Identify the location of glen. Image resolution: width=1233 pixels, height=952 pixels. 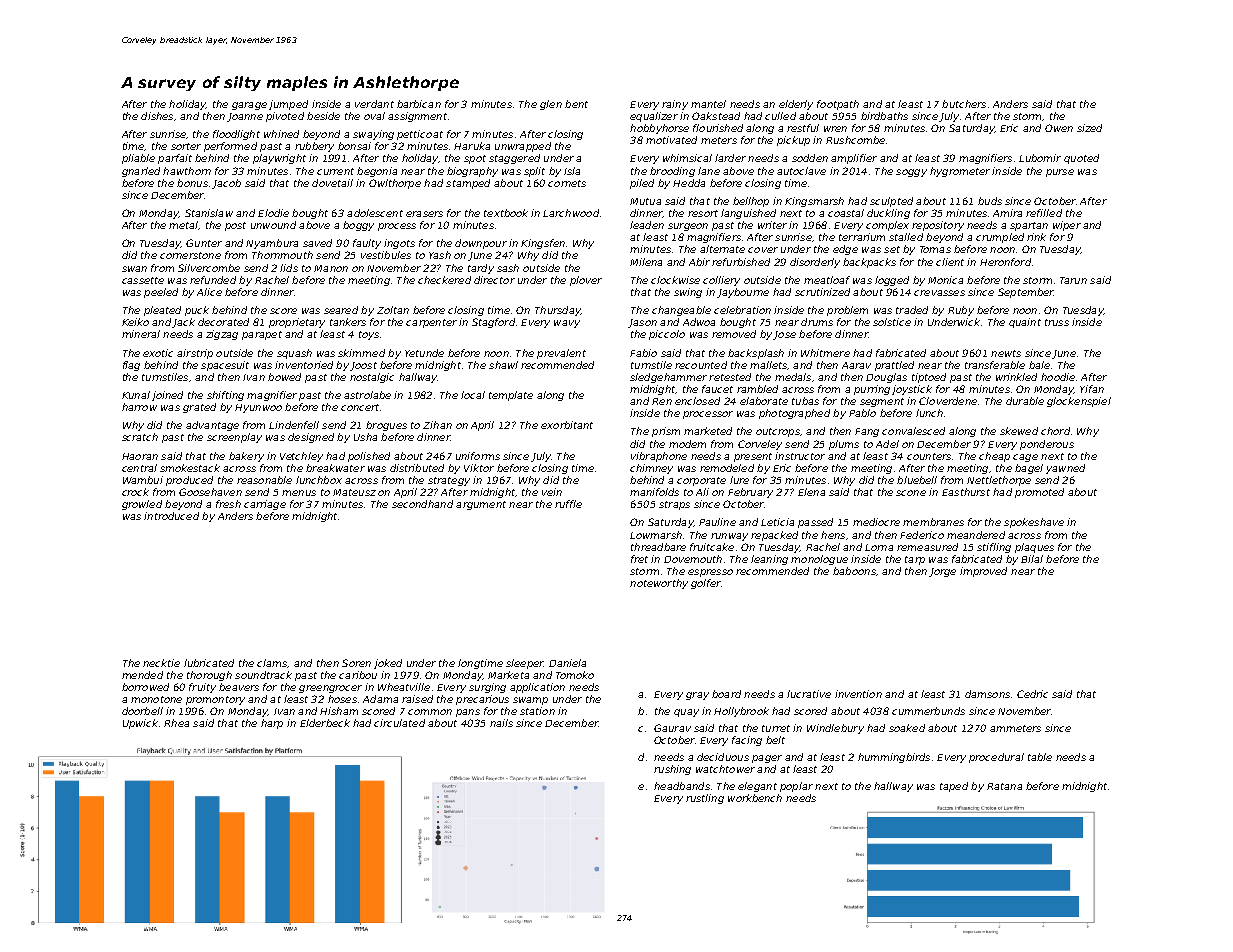
(551, 105).
